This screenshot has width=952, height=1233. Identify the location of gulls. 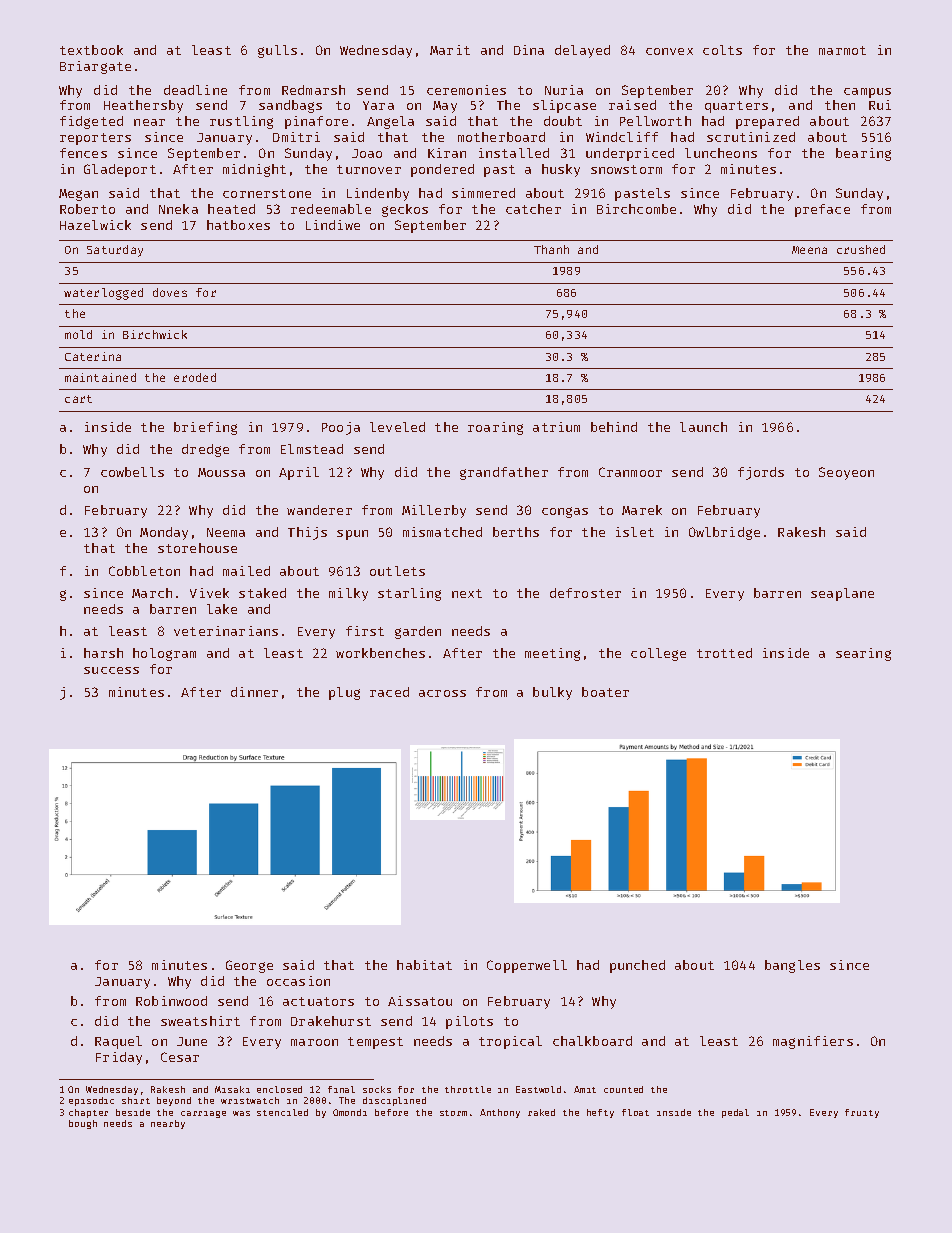
(277, 51).
